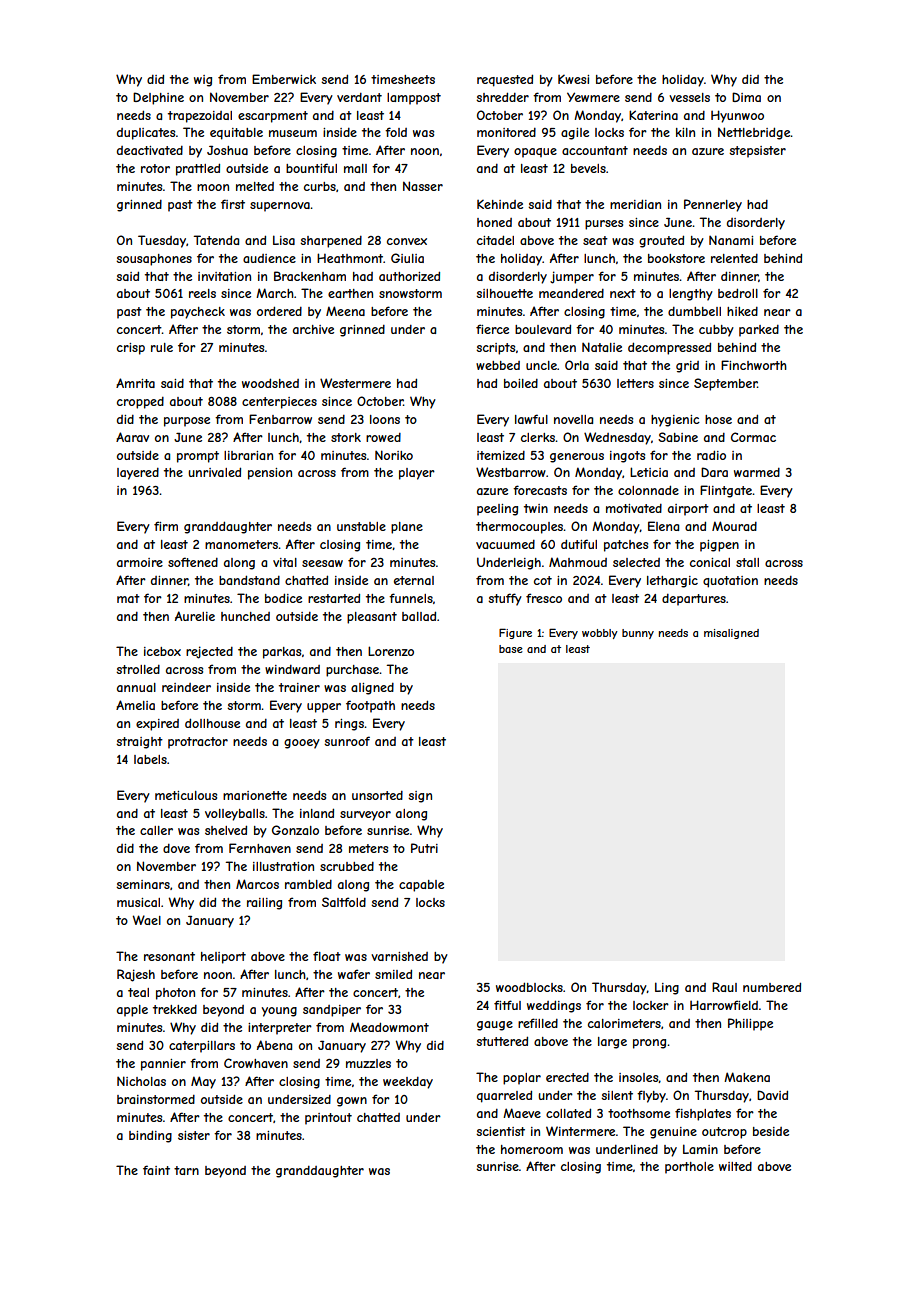 The image size is (924, 1308). Describe the element at coordinates (203, 81) in the image. I see `wig` at that location.
